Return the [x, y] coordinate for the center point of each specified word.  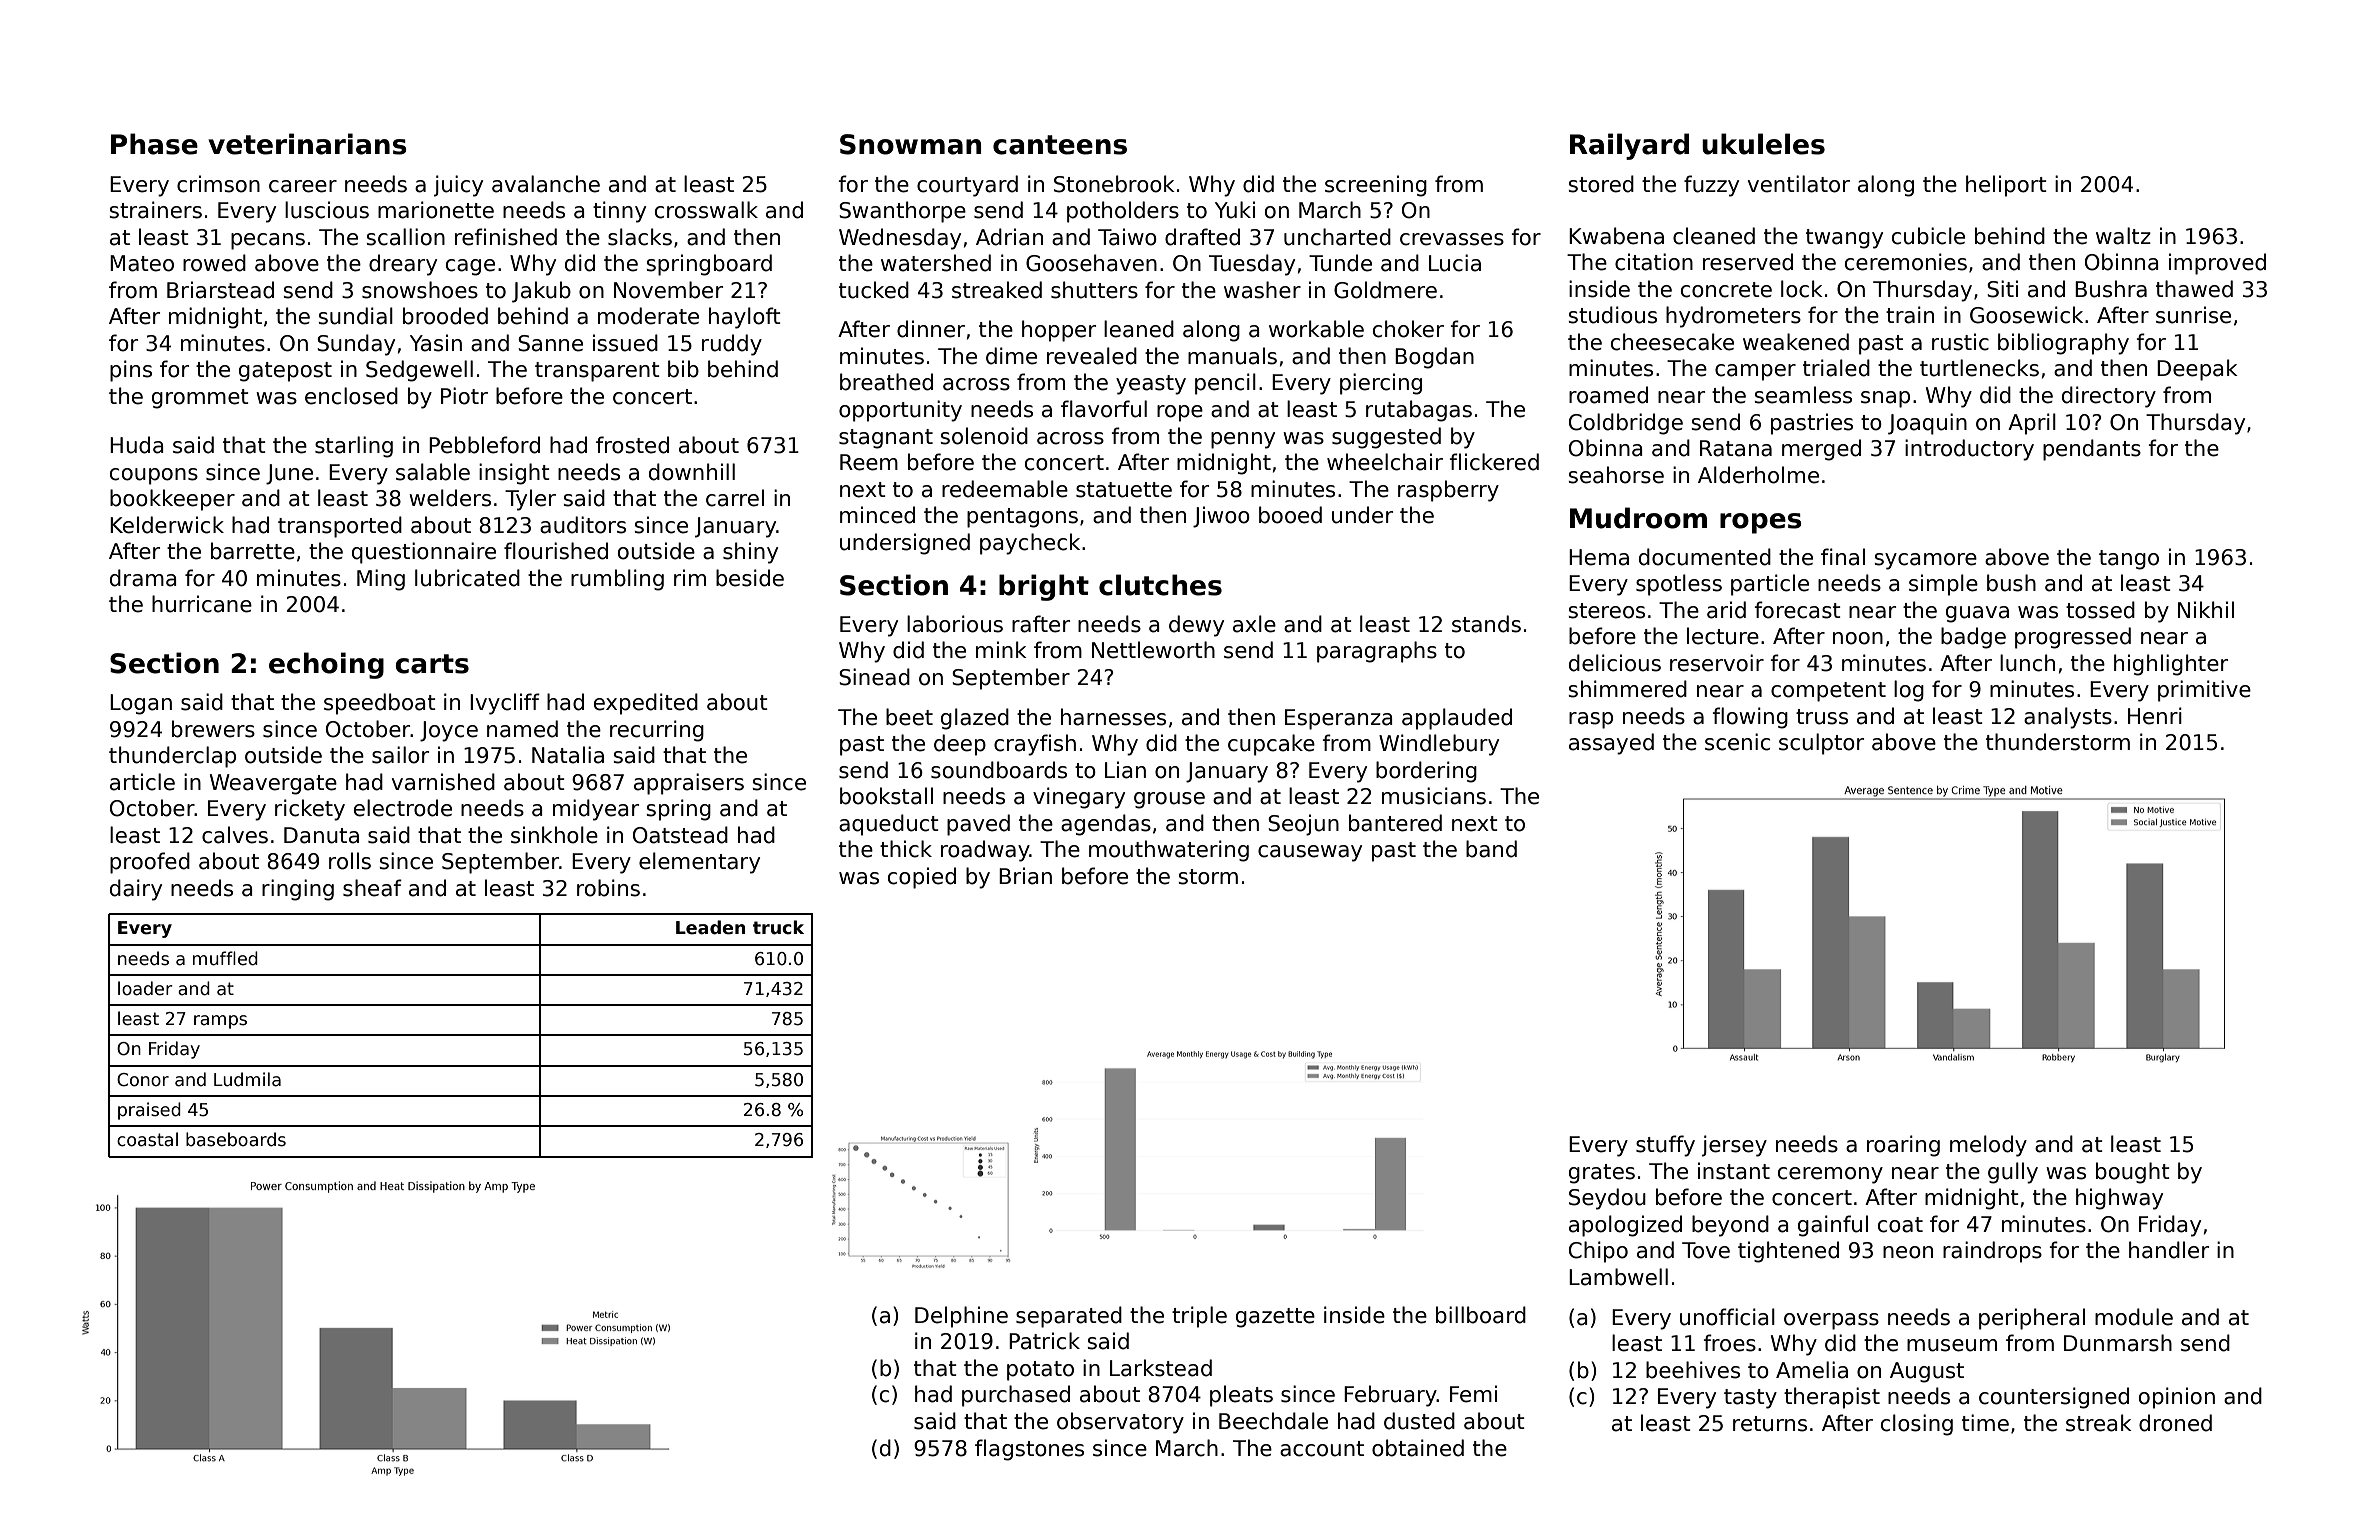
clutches [1160, 585]
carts [432, 664]
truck [778, 927]
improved [2217, 264]
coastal [147, 1139]
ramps [220, 1022]
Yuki [1235, 210]
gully [2013, 1173]
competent [1828, 692]
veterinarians [307, 144]
